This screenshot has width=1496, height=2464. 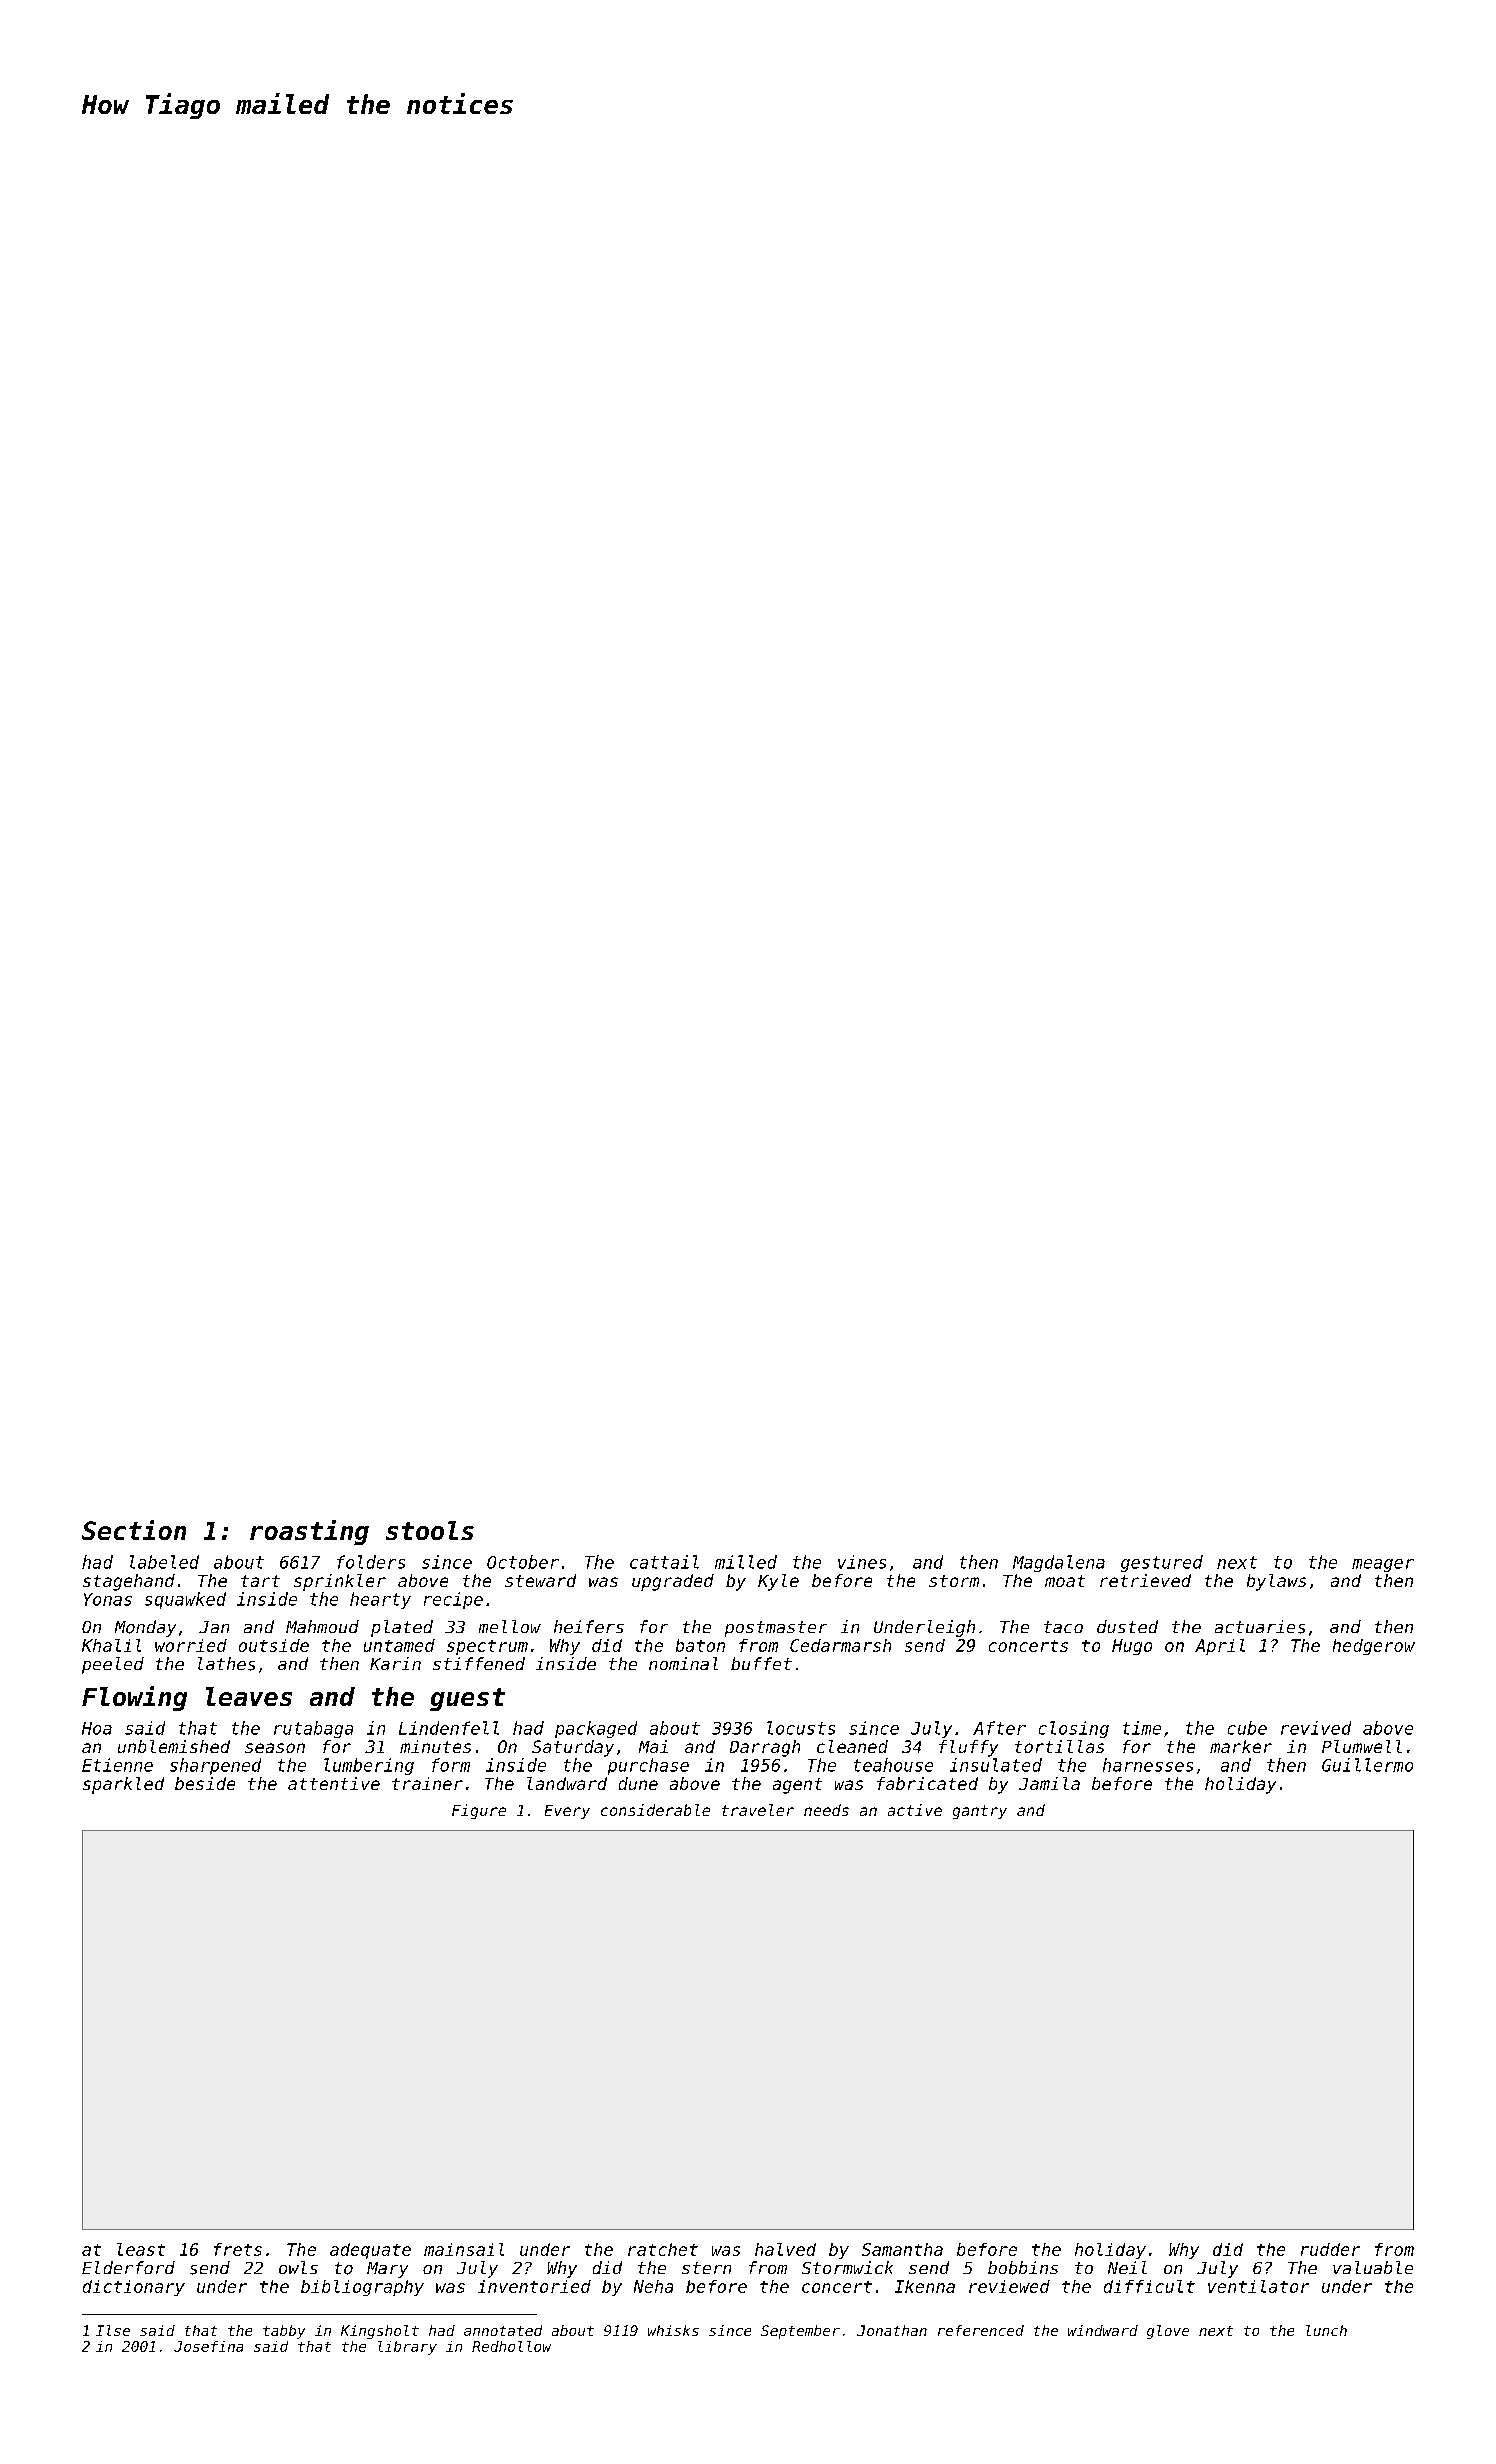 What do you see at coordinates (1148, 1765) in the screenshot?
I see `harnesses` at bounding box center [1148, 1765].
